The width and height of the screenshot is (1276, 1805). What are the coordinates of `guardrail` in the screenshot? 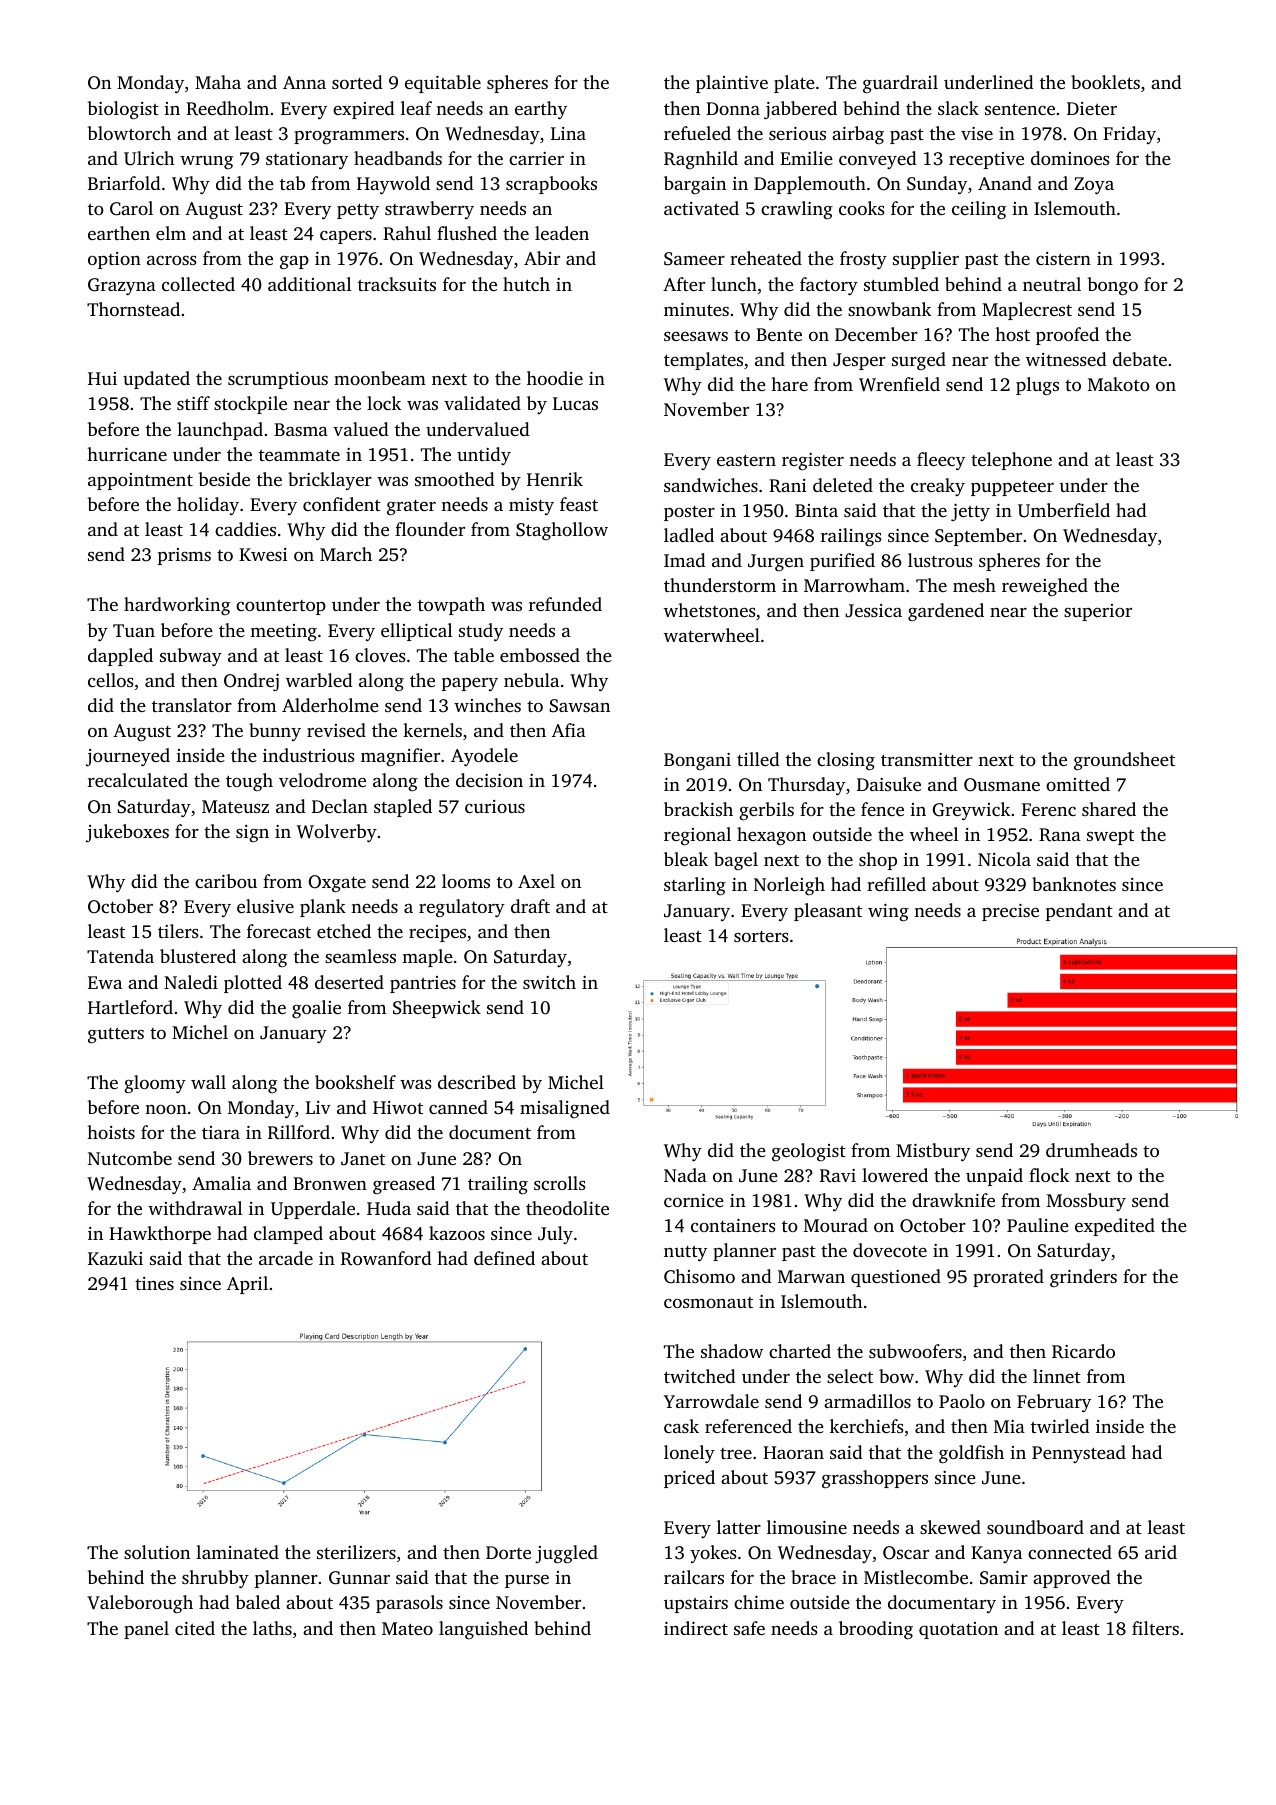 It's located at (900, 84).
